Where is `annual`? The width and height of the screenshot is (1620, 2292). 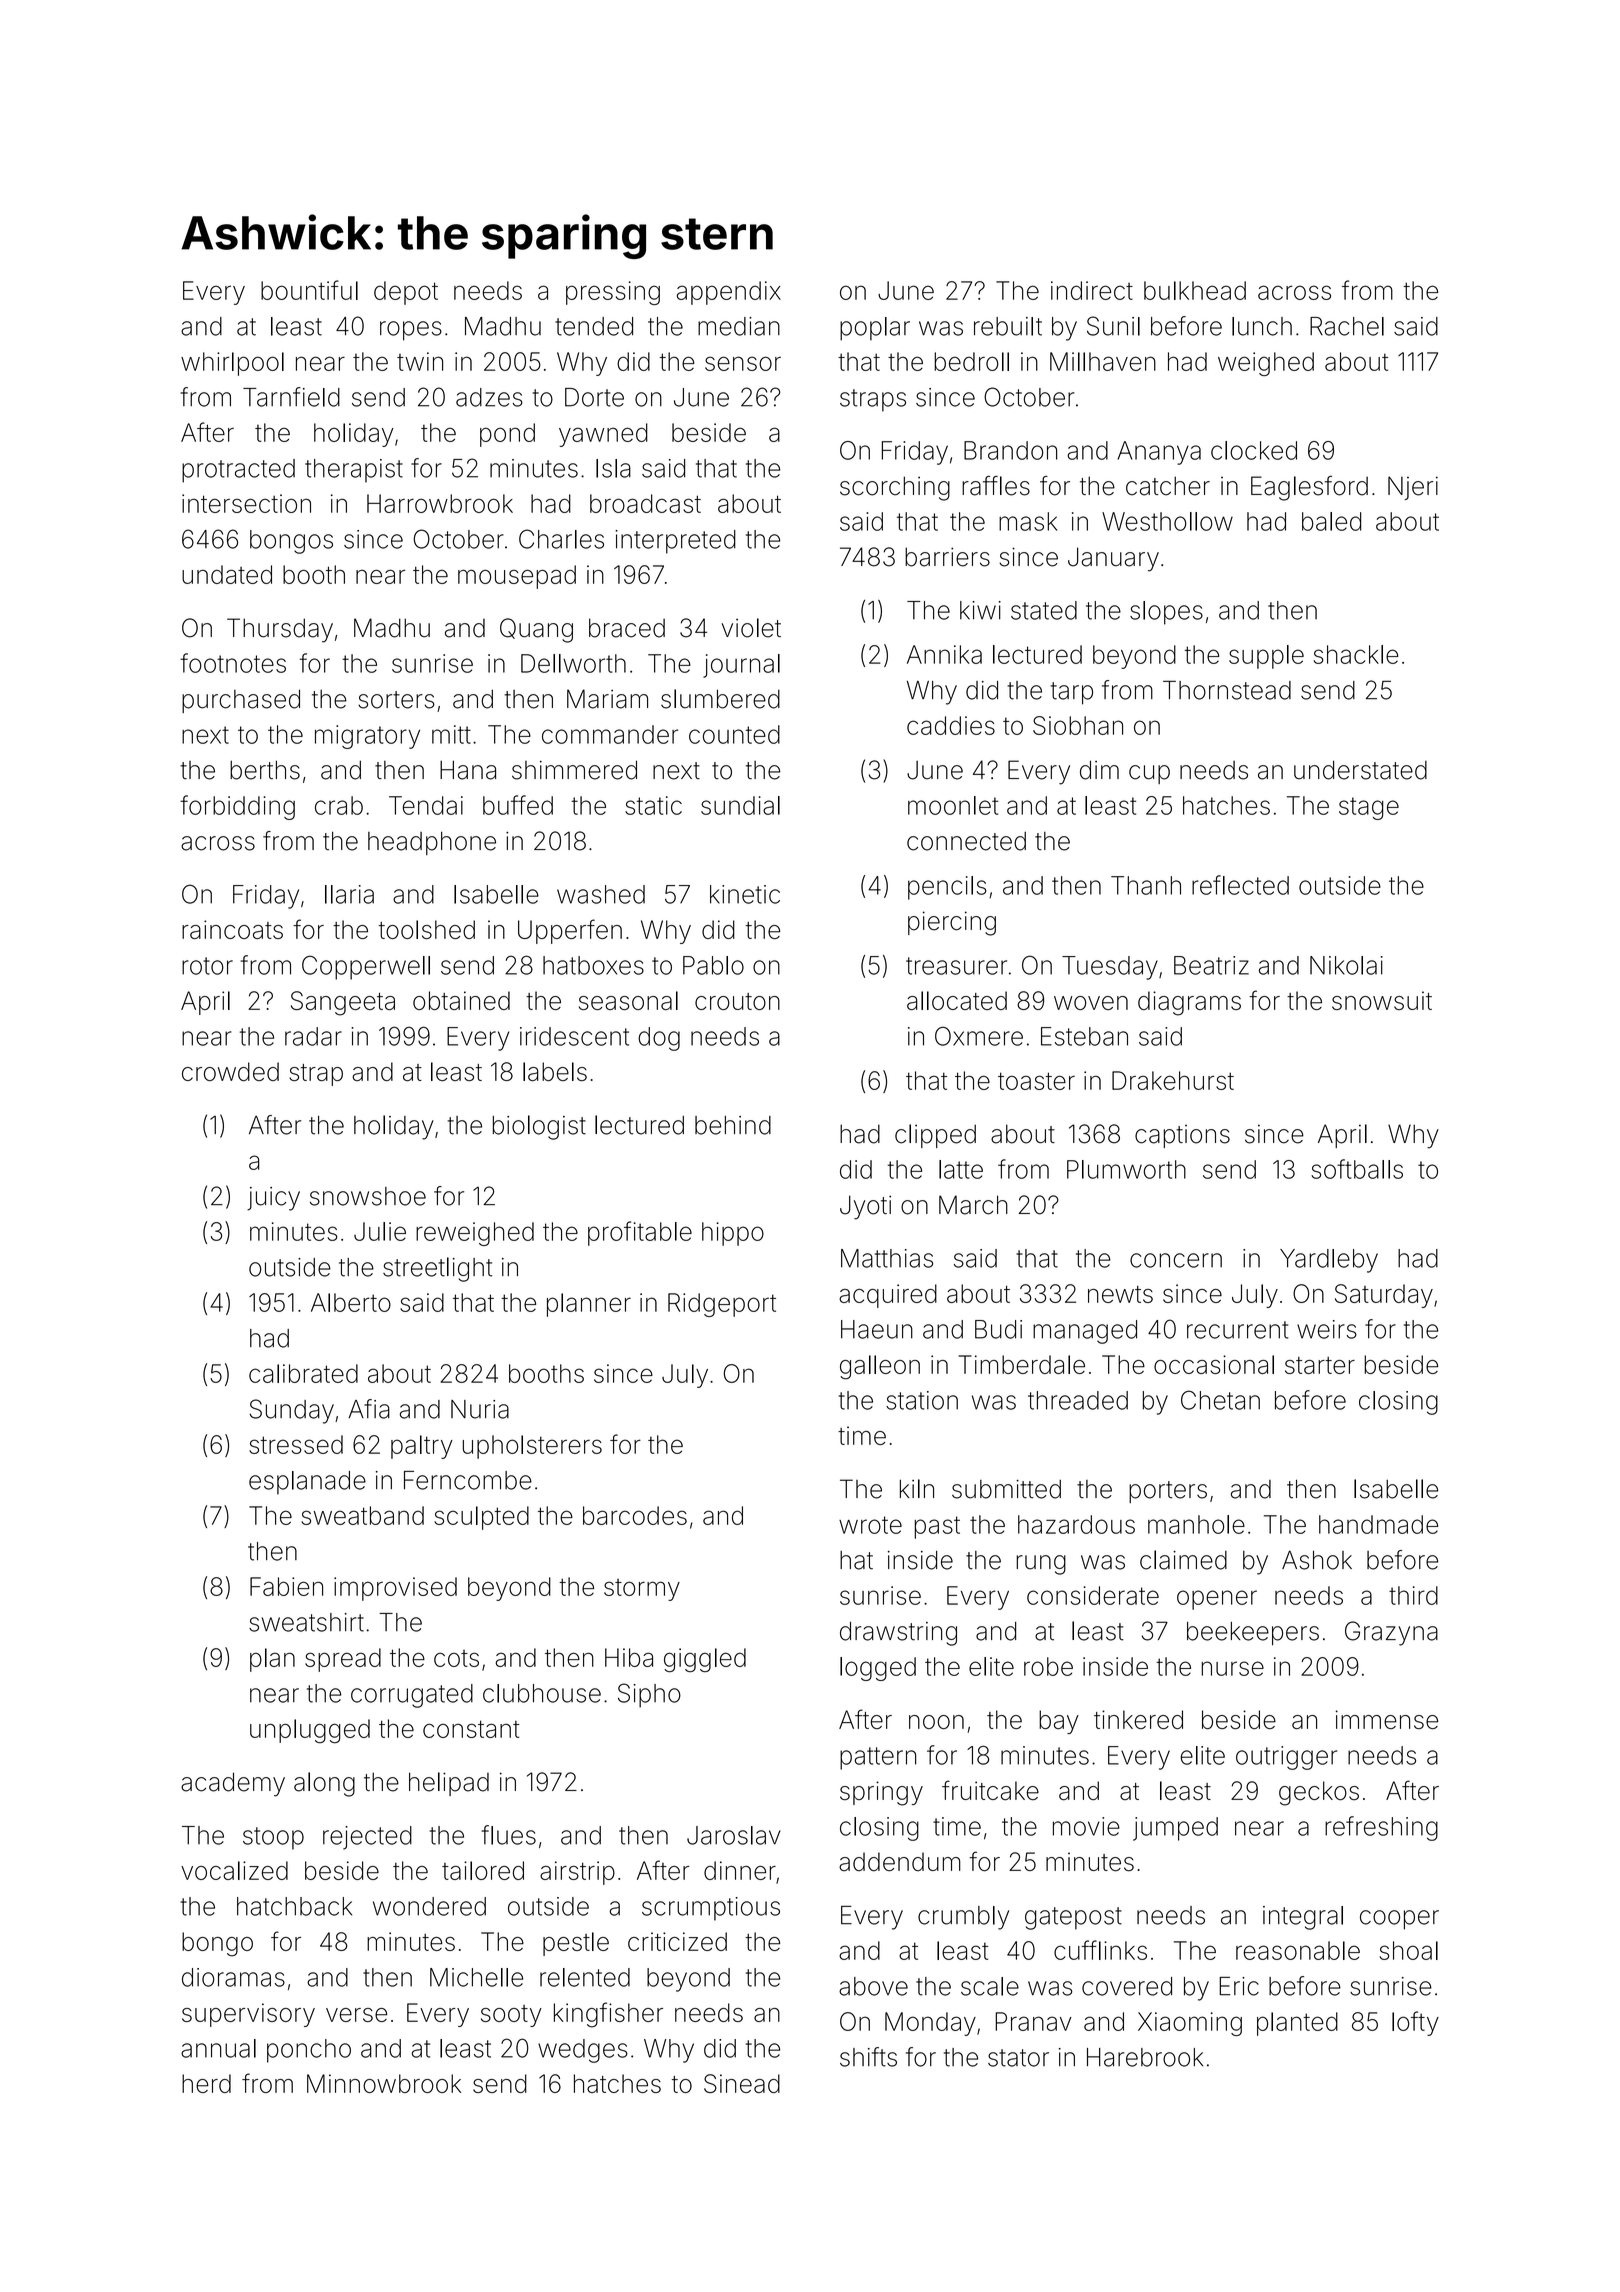 annual is located at coordinates (218, 2048).
